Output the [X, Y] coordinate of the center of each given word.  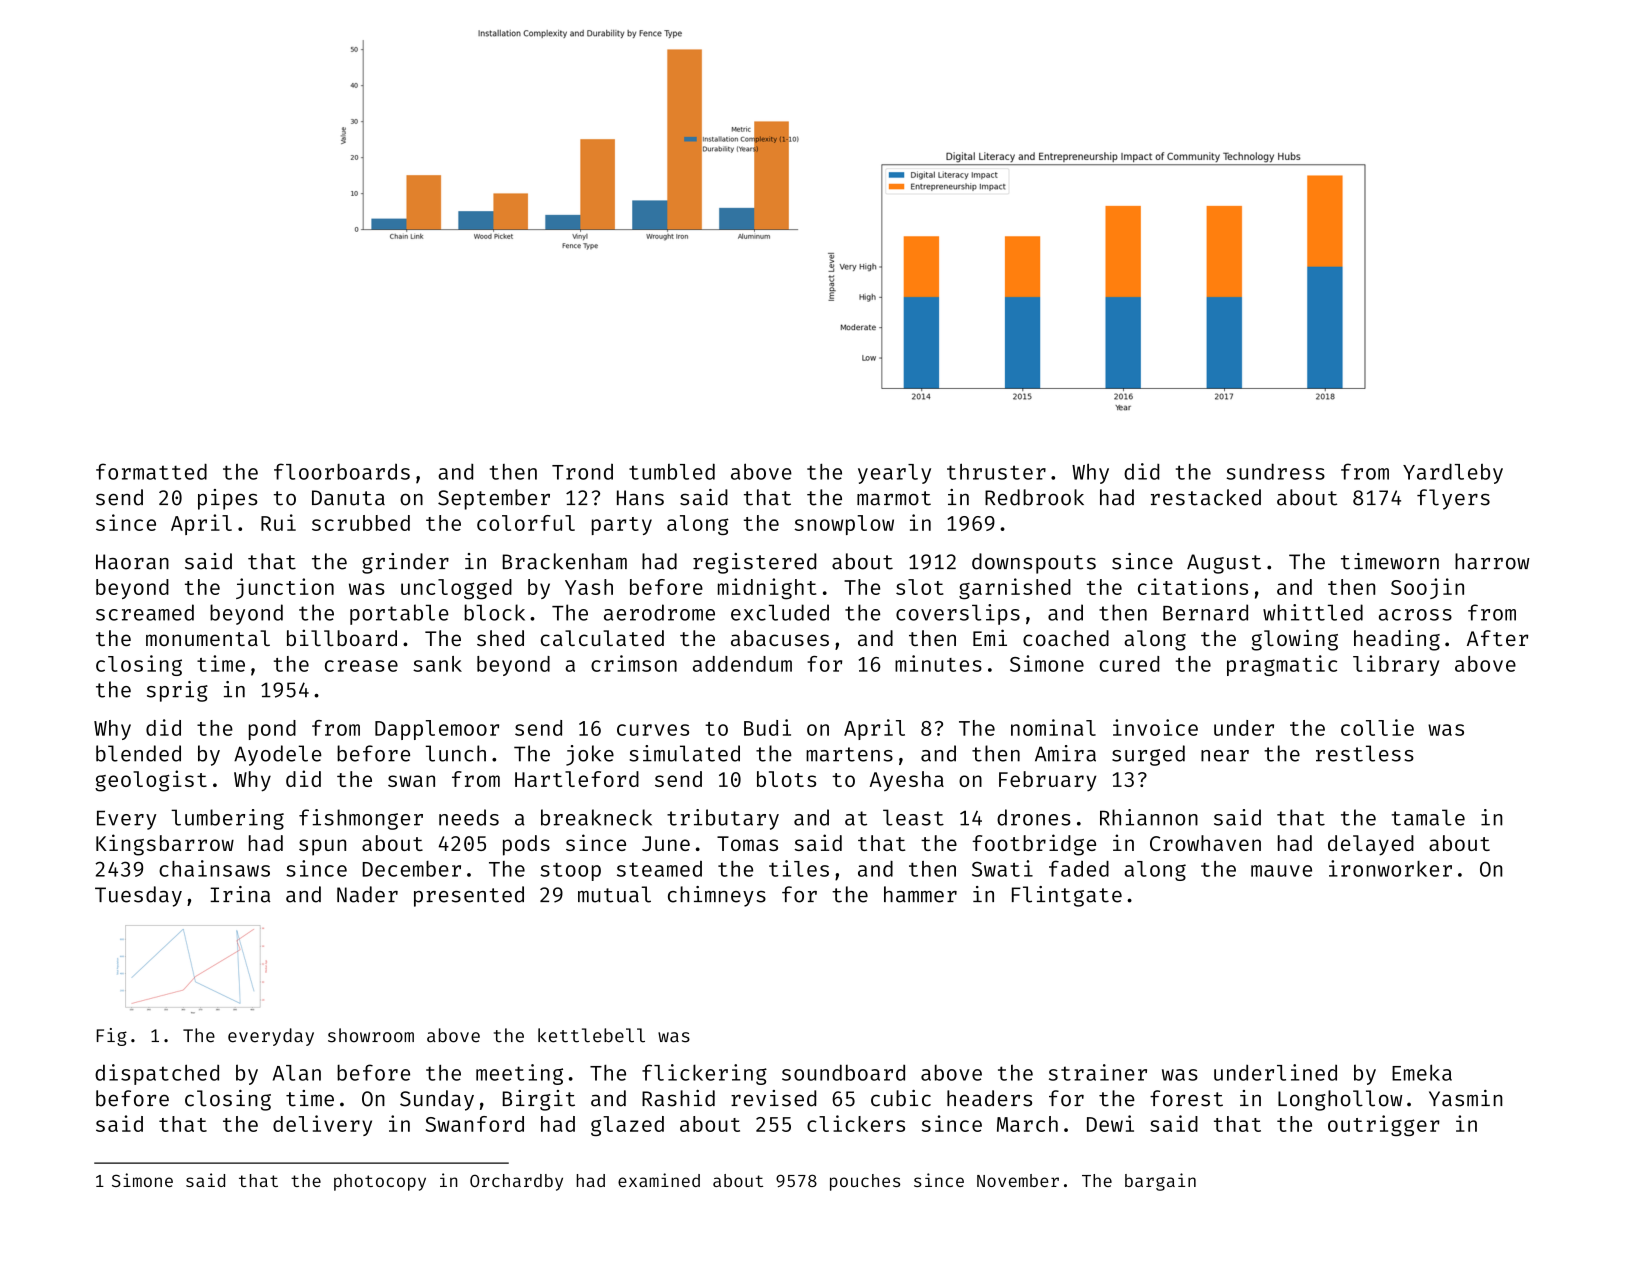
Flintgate [1067, 896]
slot [920, 587]
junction [285, 588]
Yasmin [1465, 1098]
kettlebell [591, 1035]
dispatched [157, 1074]
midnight [767, 589]
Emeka [1422, 1072]
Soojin [1427, 588]
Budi [767, 727]
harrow [1492, 561]
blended [138, 753]
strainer [1098, 1072]
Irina [240, 894]
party [622, 526]
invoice [1155, 727]
